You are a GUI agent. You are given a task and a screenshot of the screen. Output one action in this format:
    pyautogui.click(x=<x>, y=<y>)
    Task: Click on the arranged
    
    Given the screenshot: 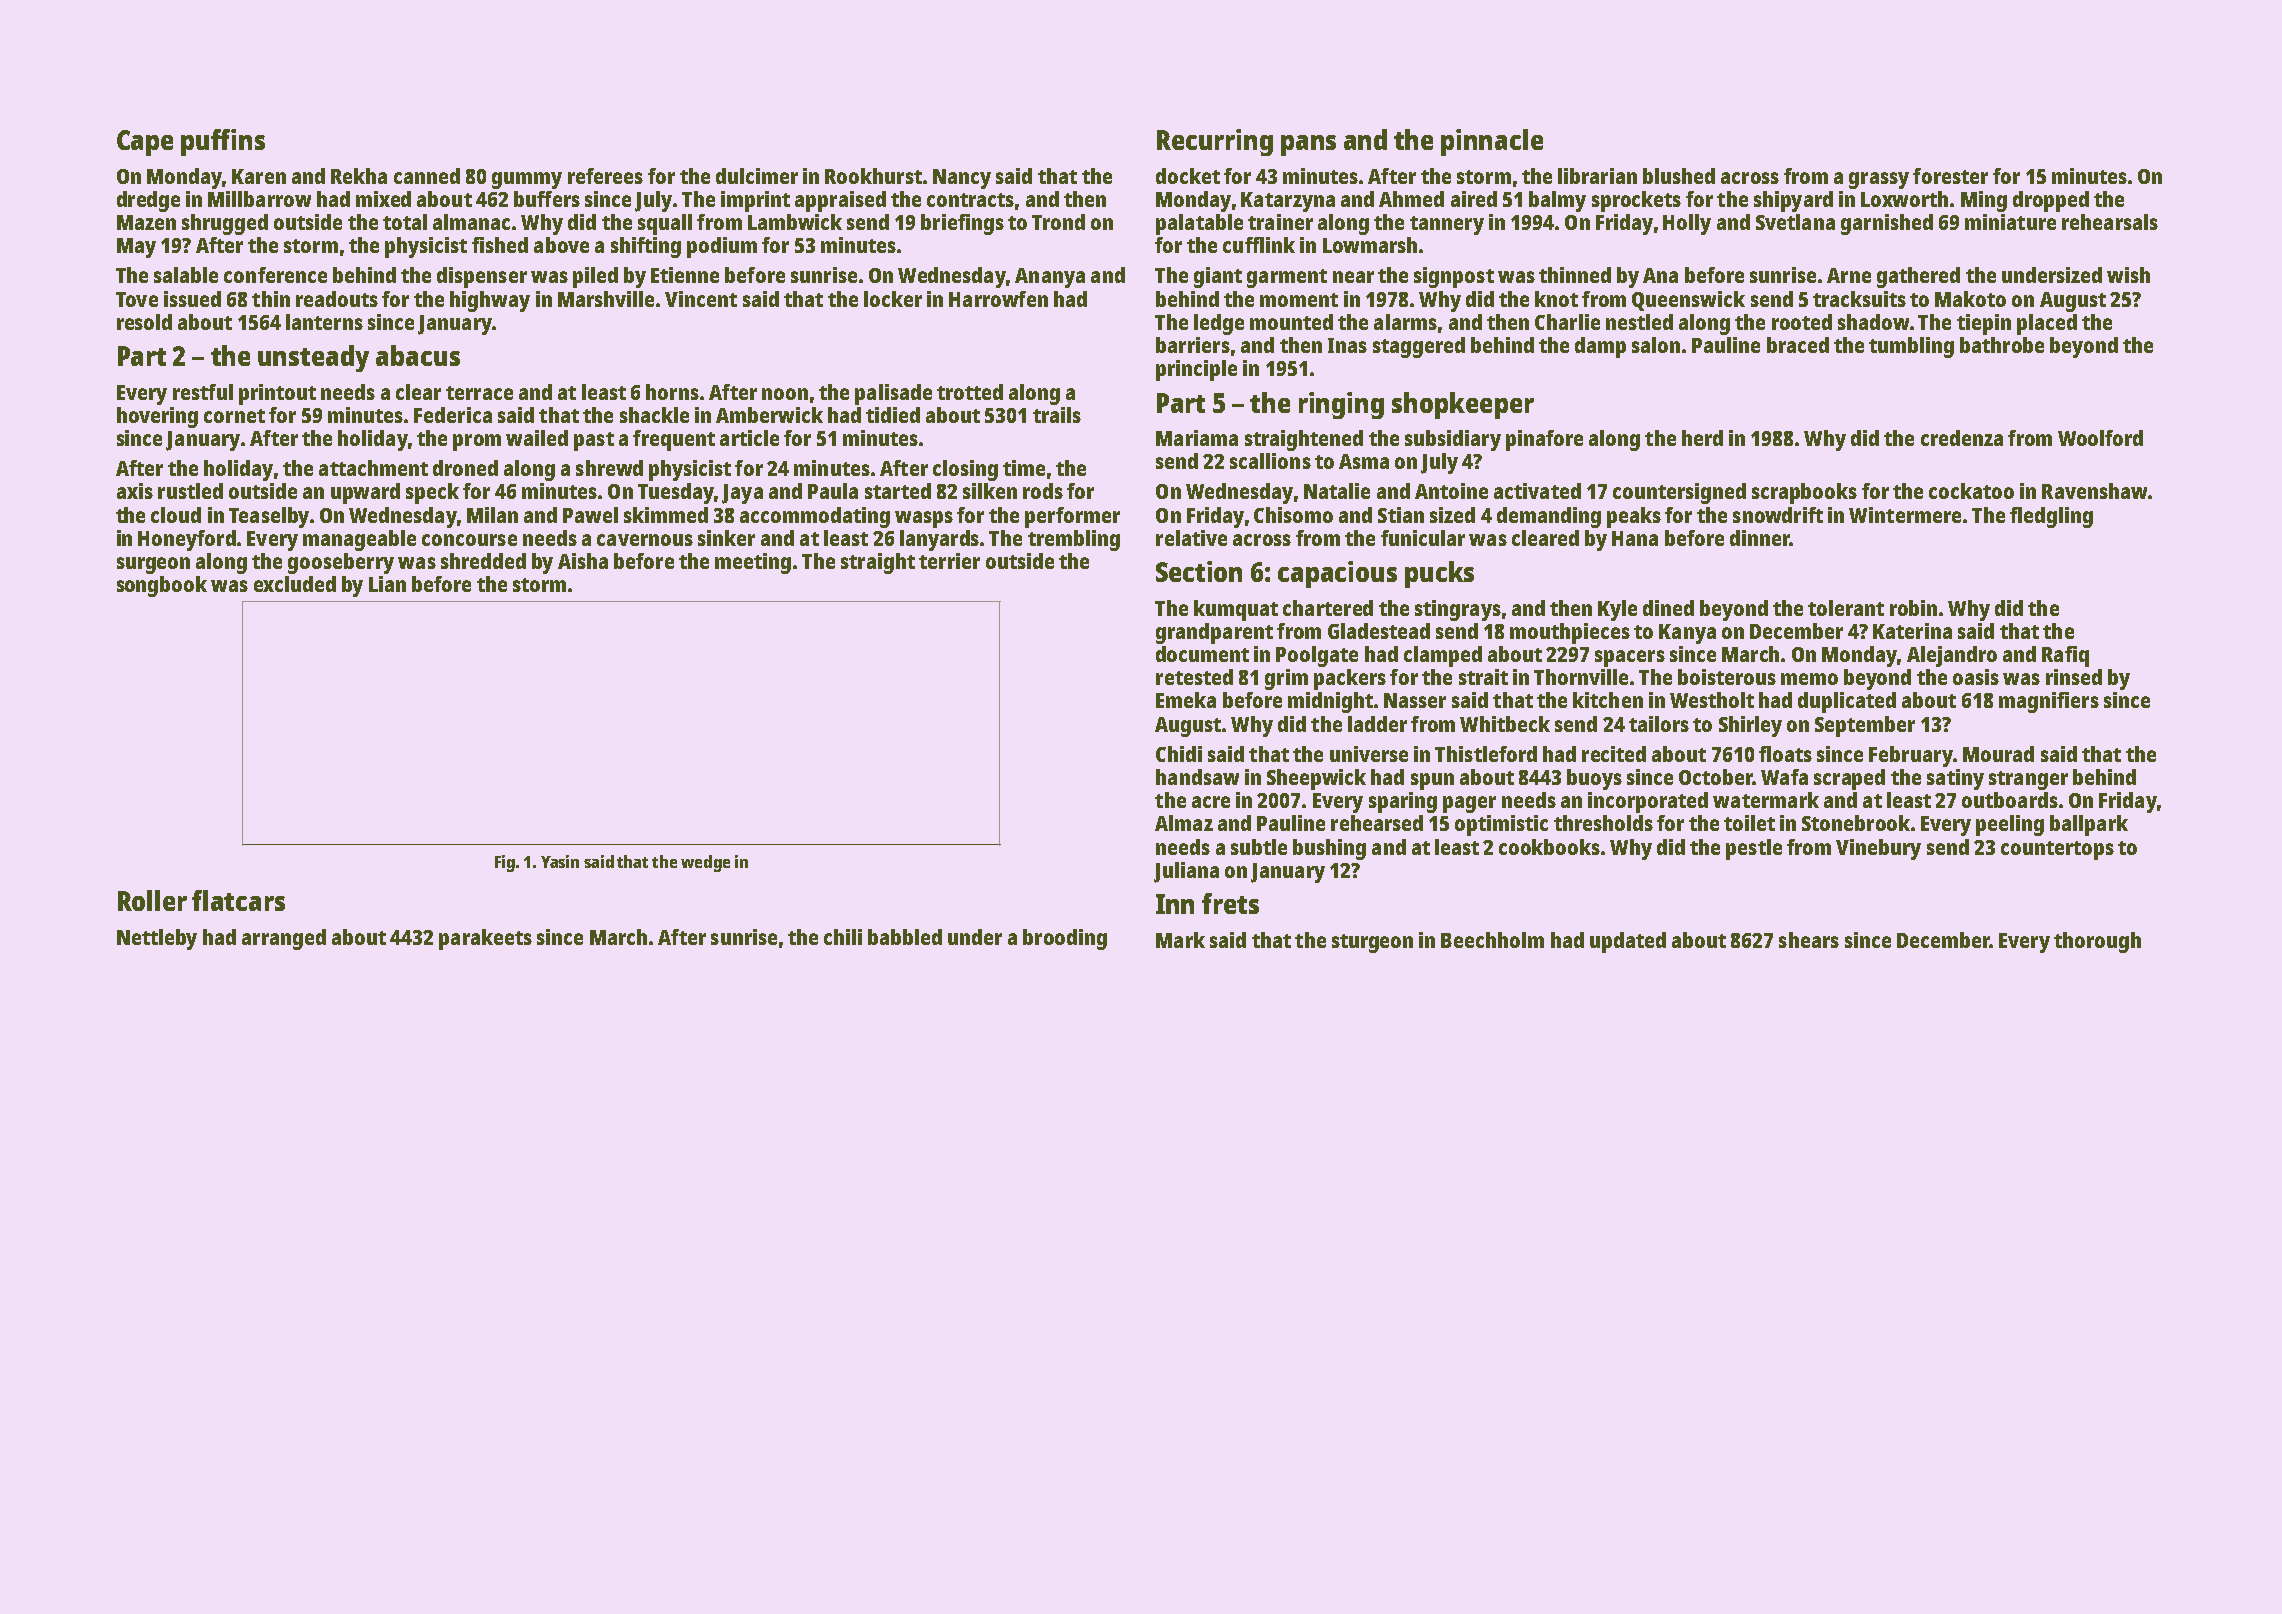 What is the action you would take?
    pyautogui.click(x=284, y=939)
